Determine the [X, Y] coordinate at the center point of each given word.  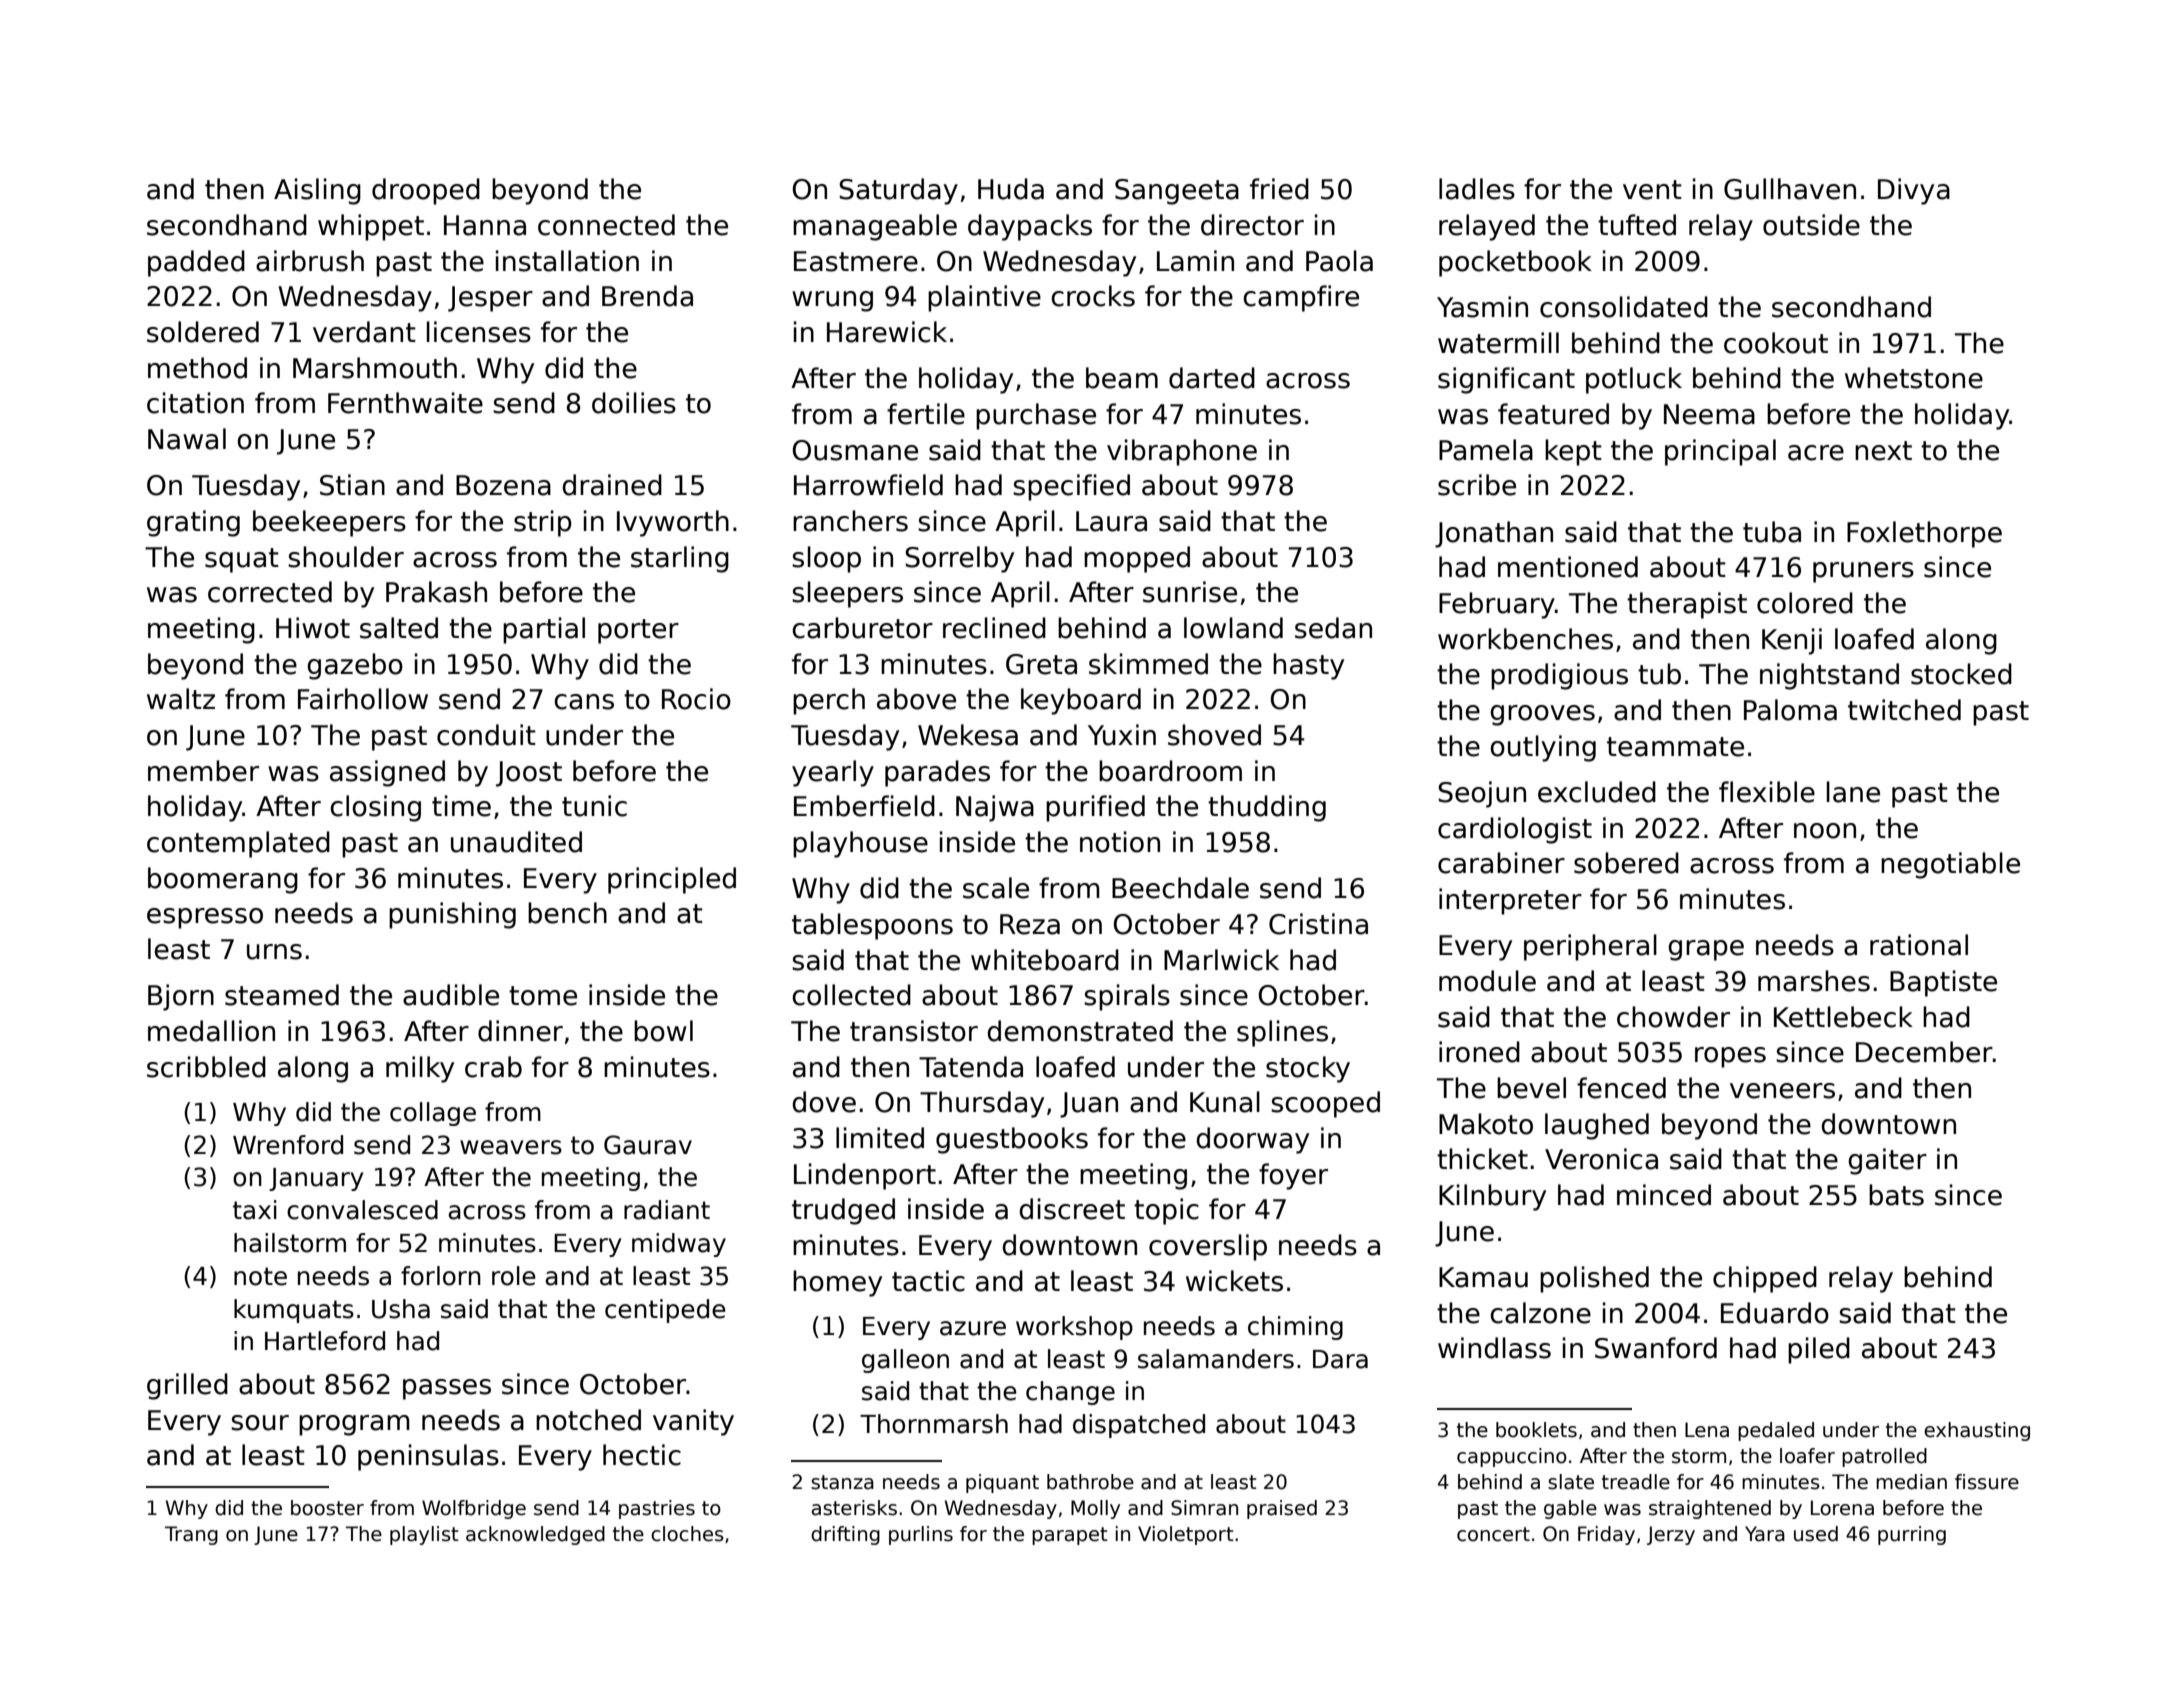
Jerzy [1671, 1535]
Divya [1914, 191]
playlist [424, 1535]
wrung [832, 301]
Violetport [1186, 1535]
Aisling [317, 191]
